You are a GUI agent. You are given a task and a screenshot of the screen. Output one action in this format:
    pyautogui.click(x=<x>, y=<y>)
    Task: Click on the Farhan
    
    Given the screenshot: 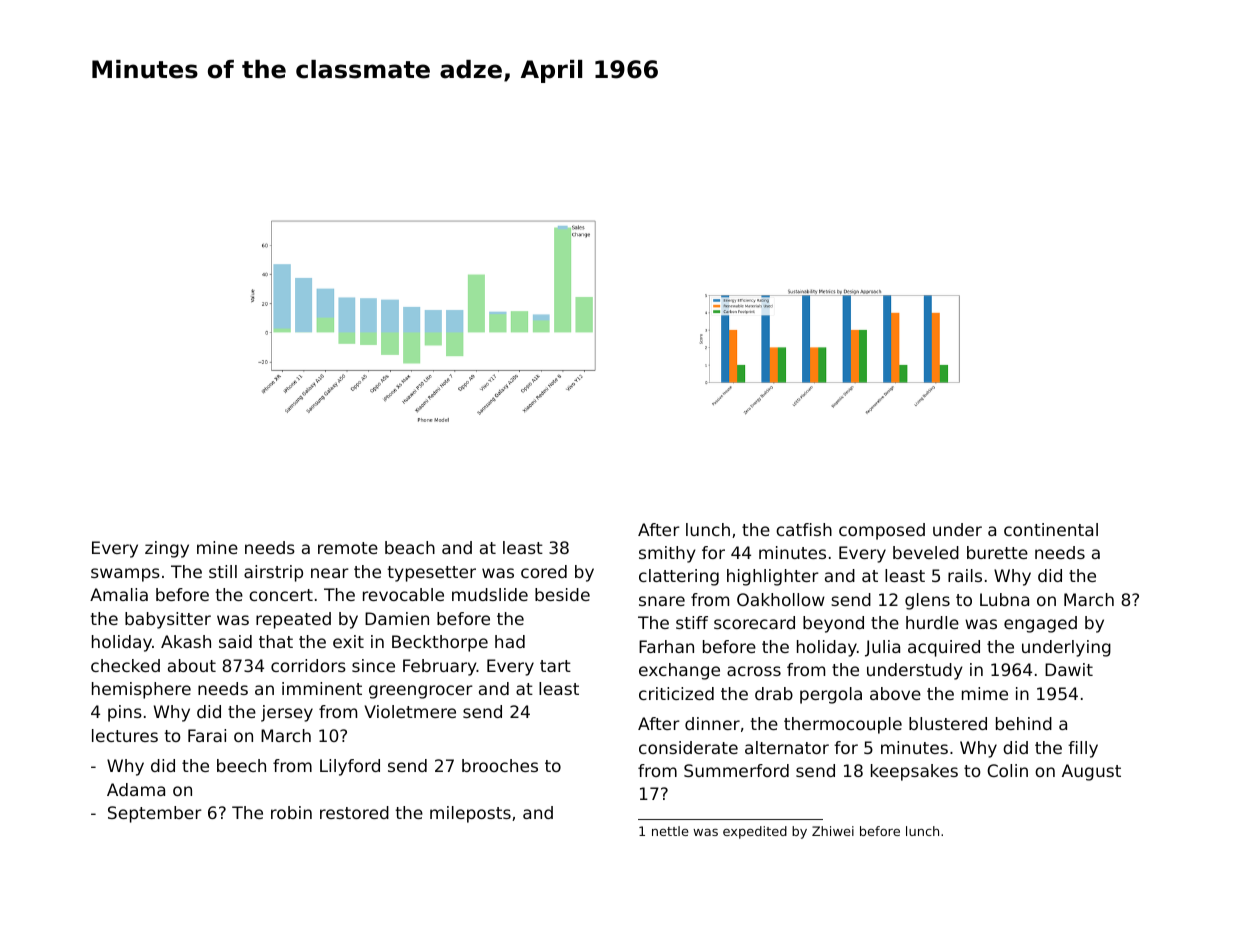 What is the action you would take?
    pyautogui.click(x=666, y=646)
